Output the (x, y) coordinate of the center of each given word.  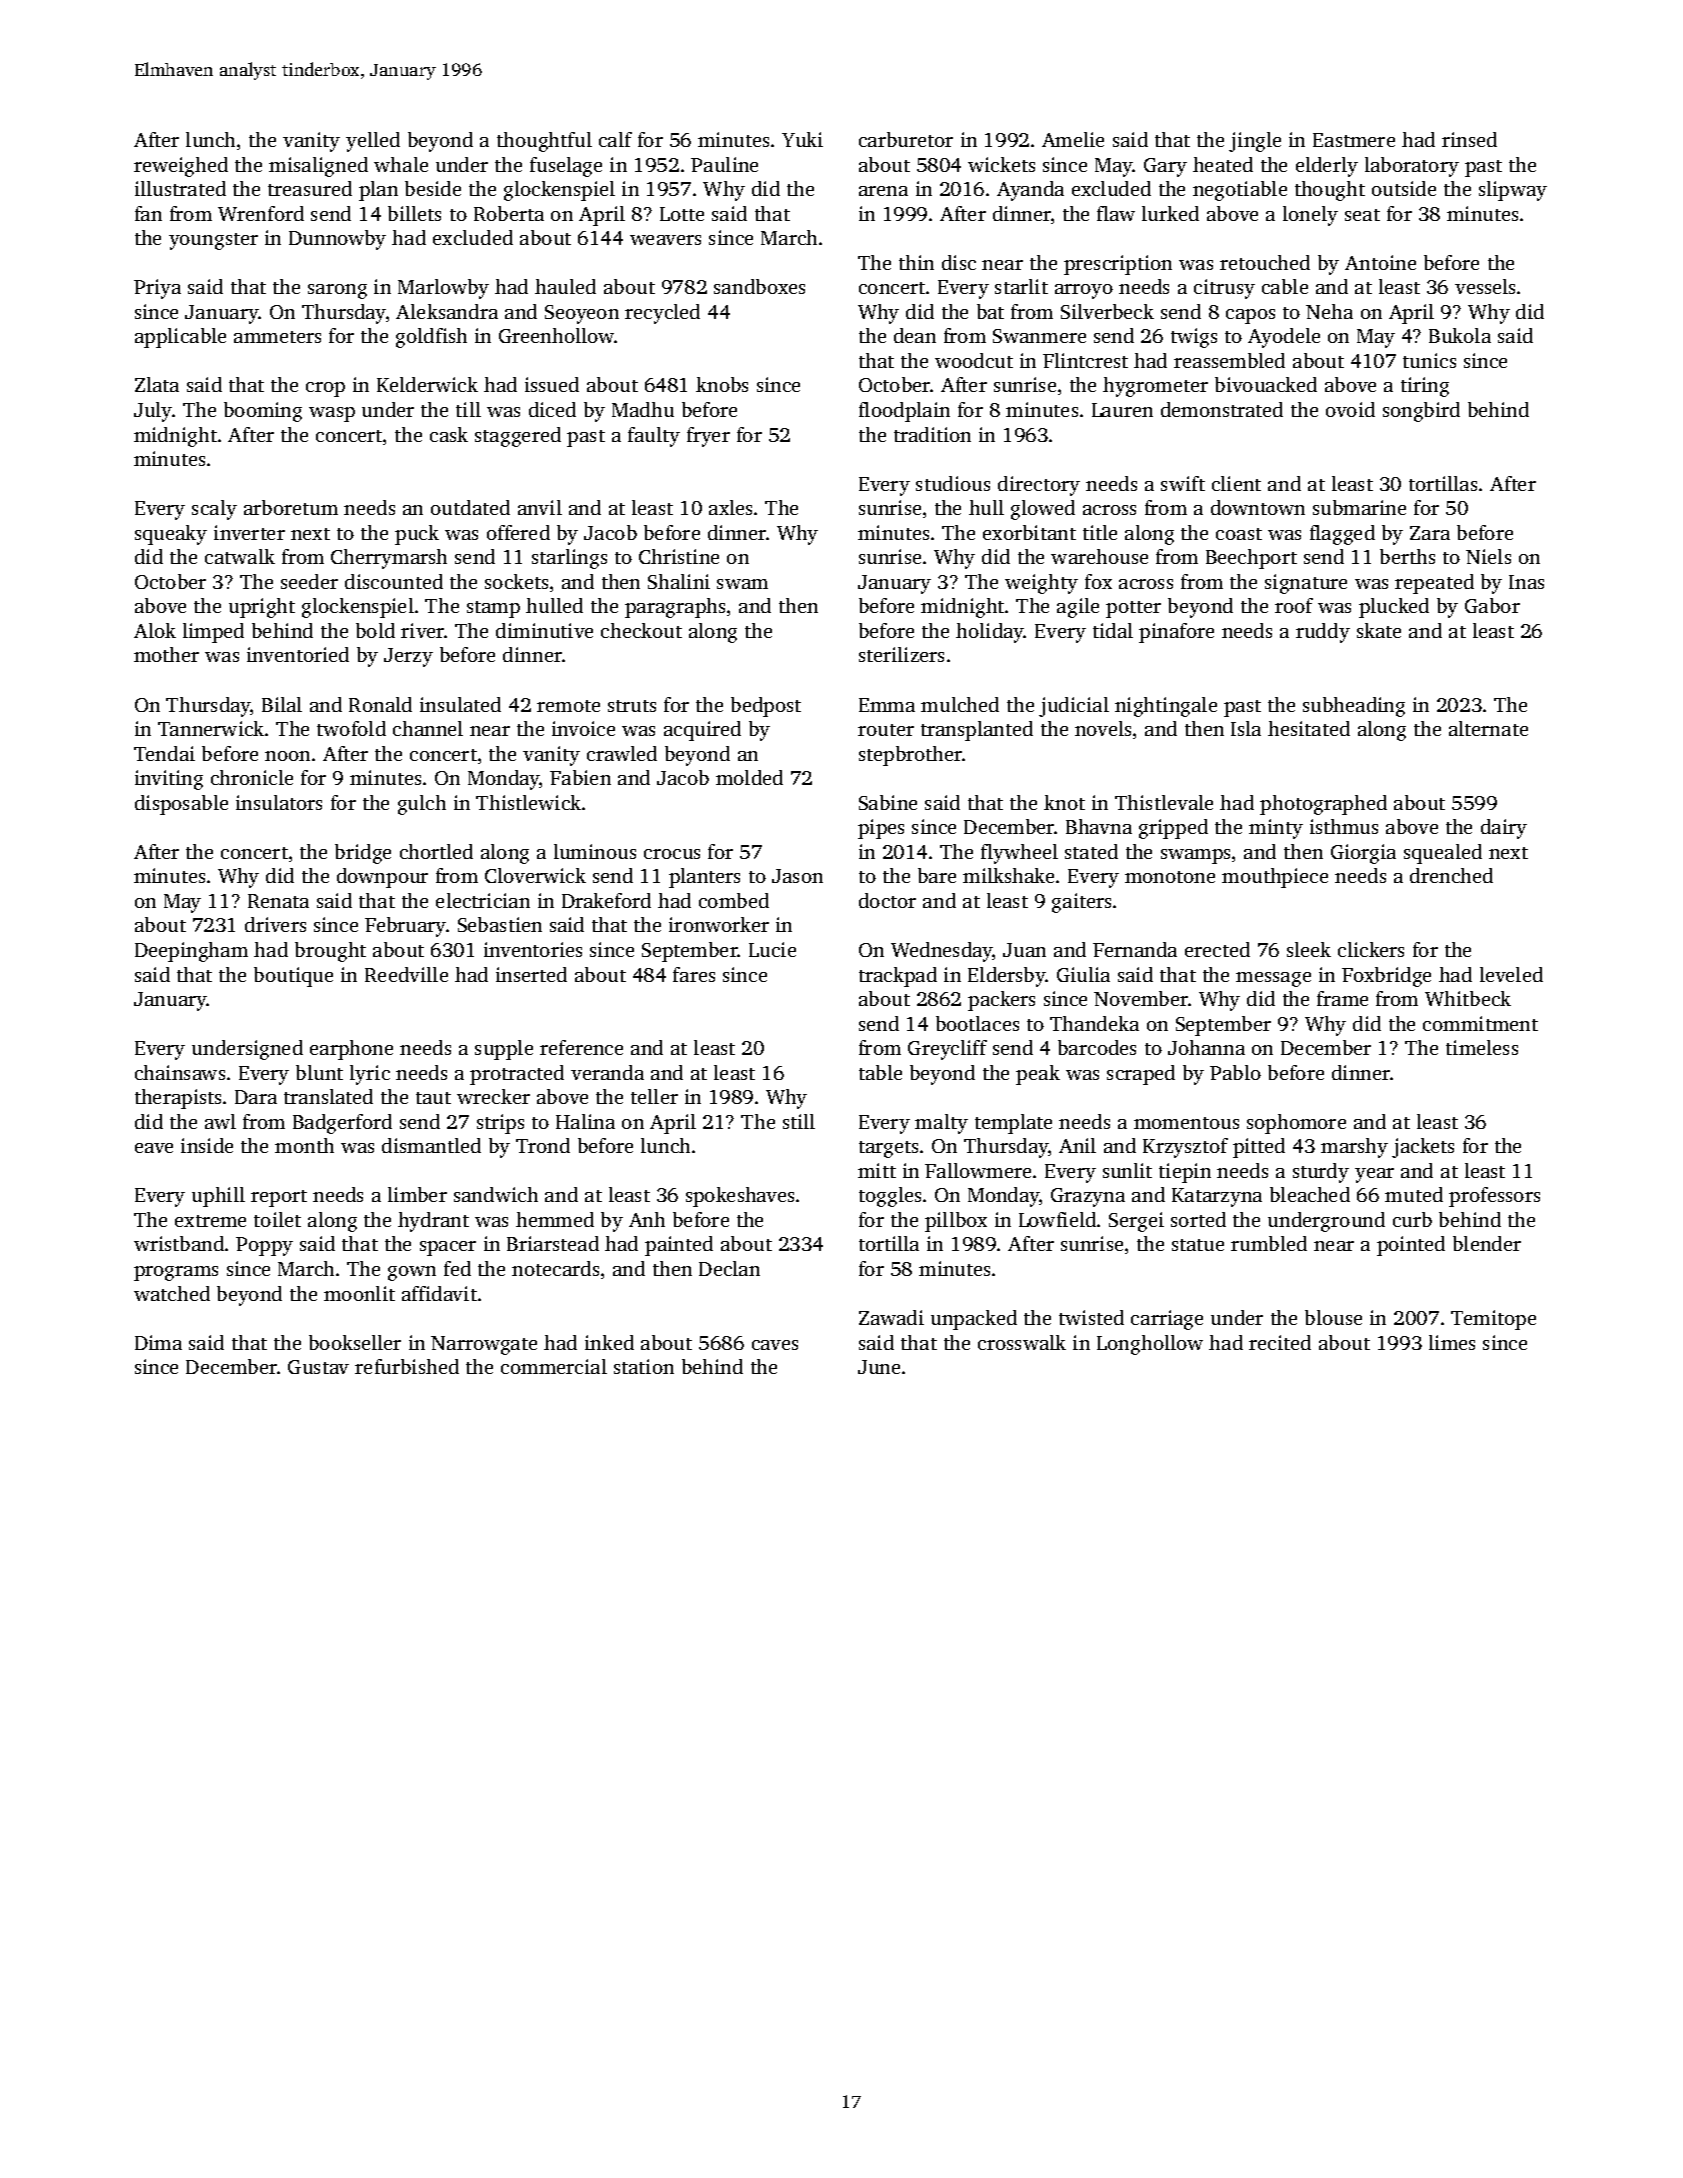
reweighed (181, 167)
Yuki (802, 139)
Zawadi (891, 1317)
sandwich (496, 1194)
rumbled (1269, 1243)
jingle (1255, 142)
